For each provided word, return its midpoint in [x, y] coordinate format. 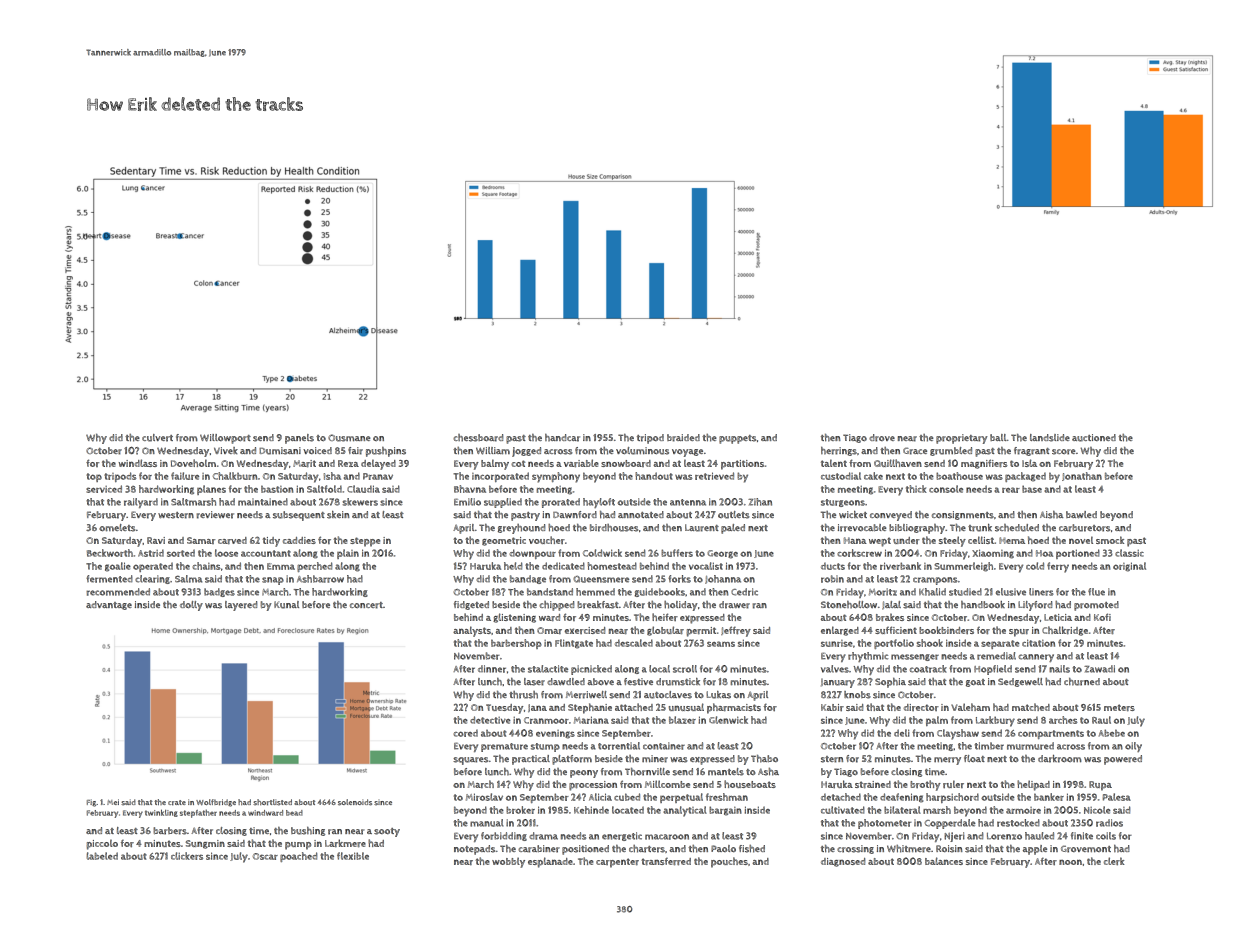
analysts [472, 631]
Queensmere [601, 579]
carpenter [617, 863]
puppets [738, 439]
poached [298, 857]
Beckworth [110, 553]
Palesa [1117, 797]
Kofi [1102, 617]
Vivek [226, 450]
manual [487, 823]
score [1063, 452]
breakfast [598, 605]
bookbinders [946, 630]
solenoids [355, 802]
